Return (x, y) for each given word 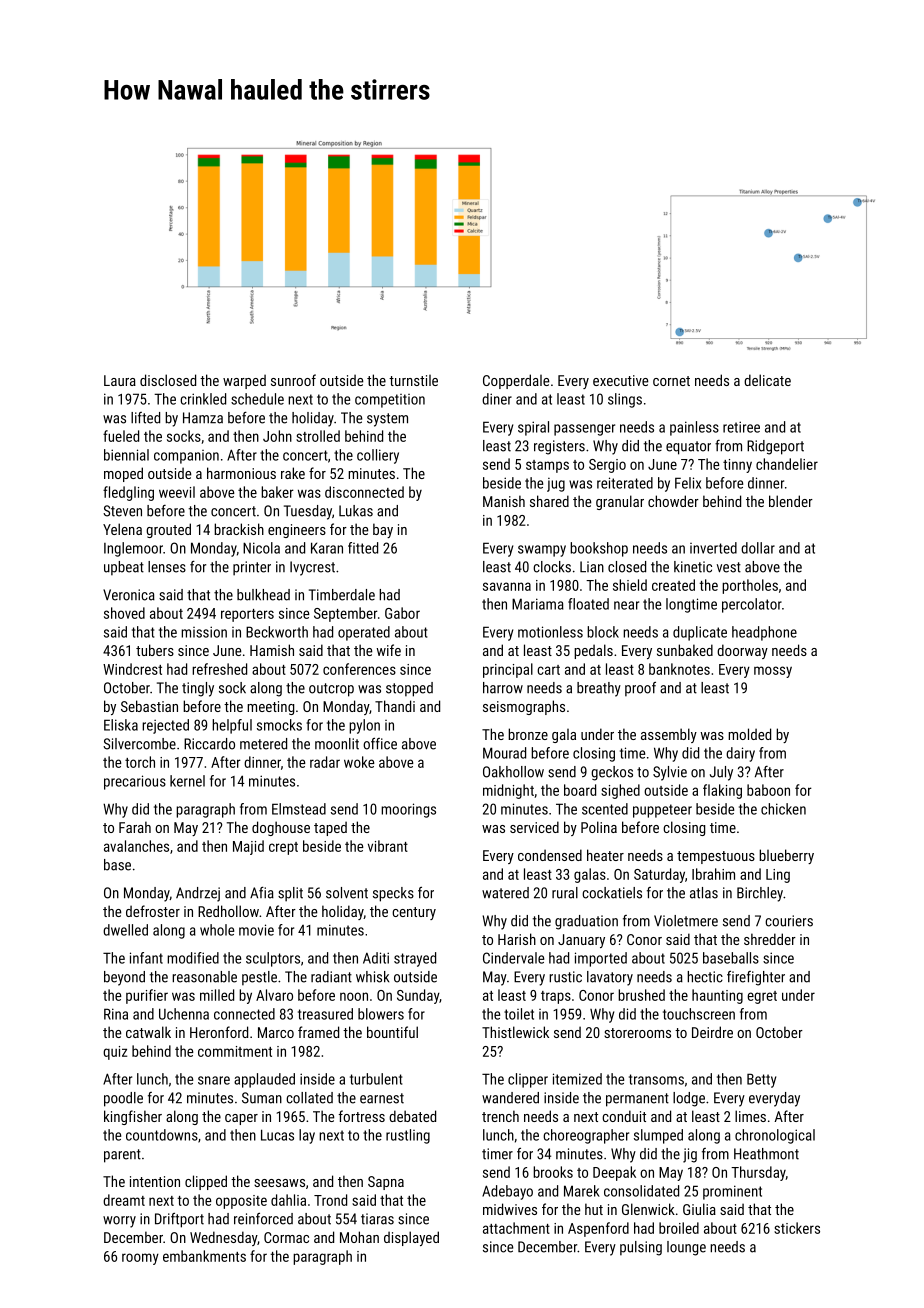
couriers (789, 921)
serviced (534, 827)
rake (293, 473)
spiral (533, 428)
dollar (758, 548)
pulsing (641, 1248)
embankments (204, 1256)
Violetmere (686, 921)
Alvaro (274, 995)
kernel (187, 781)
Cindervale (513, 958)
